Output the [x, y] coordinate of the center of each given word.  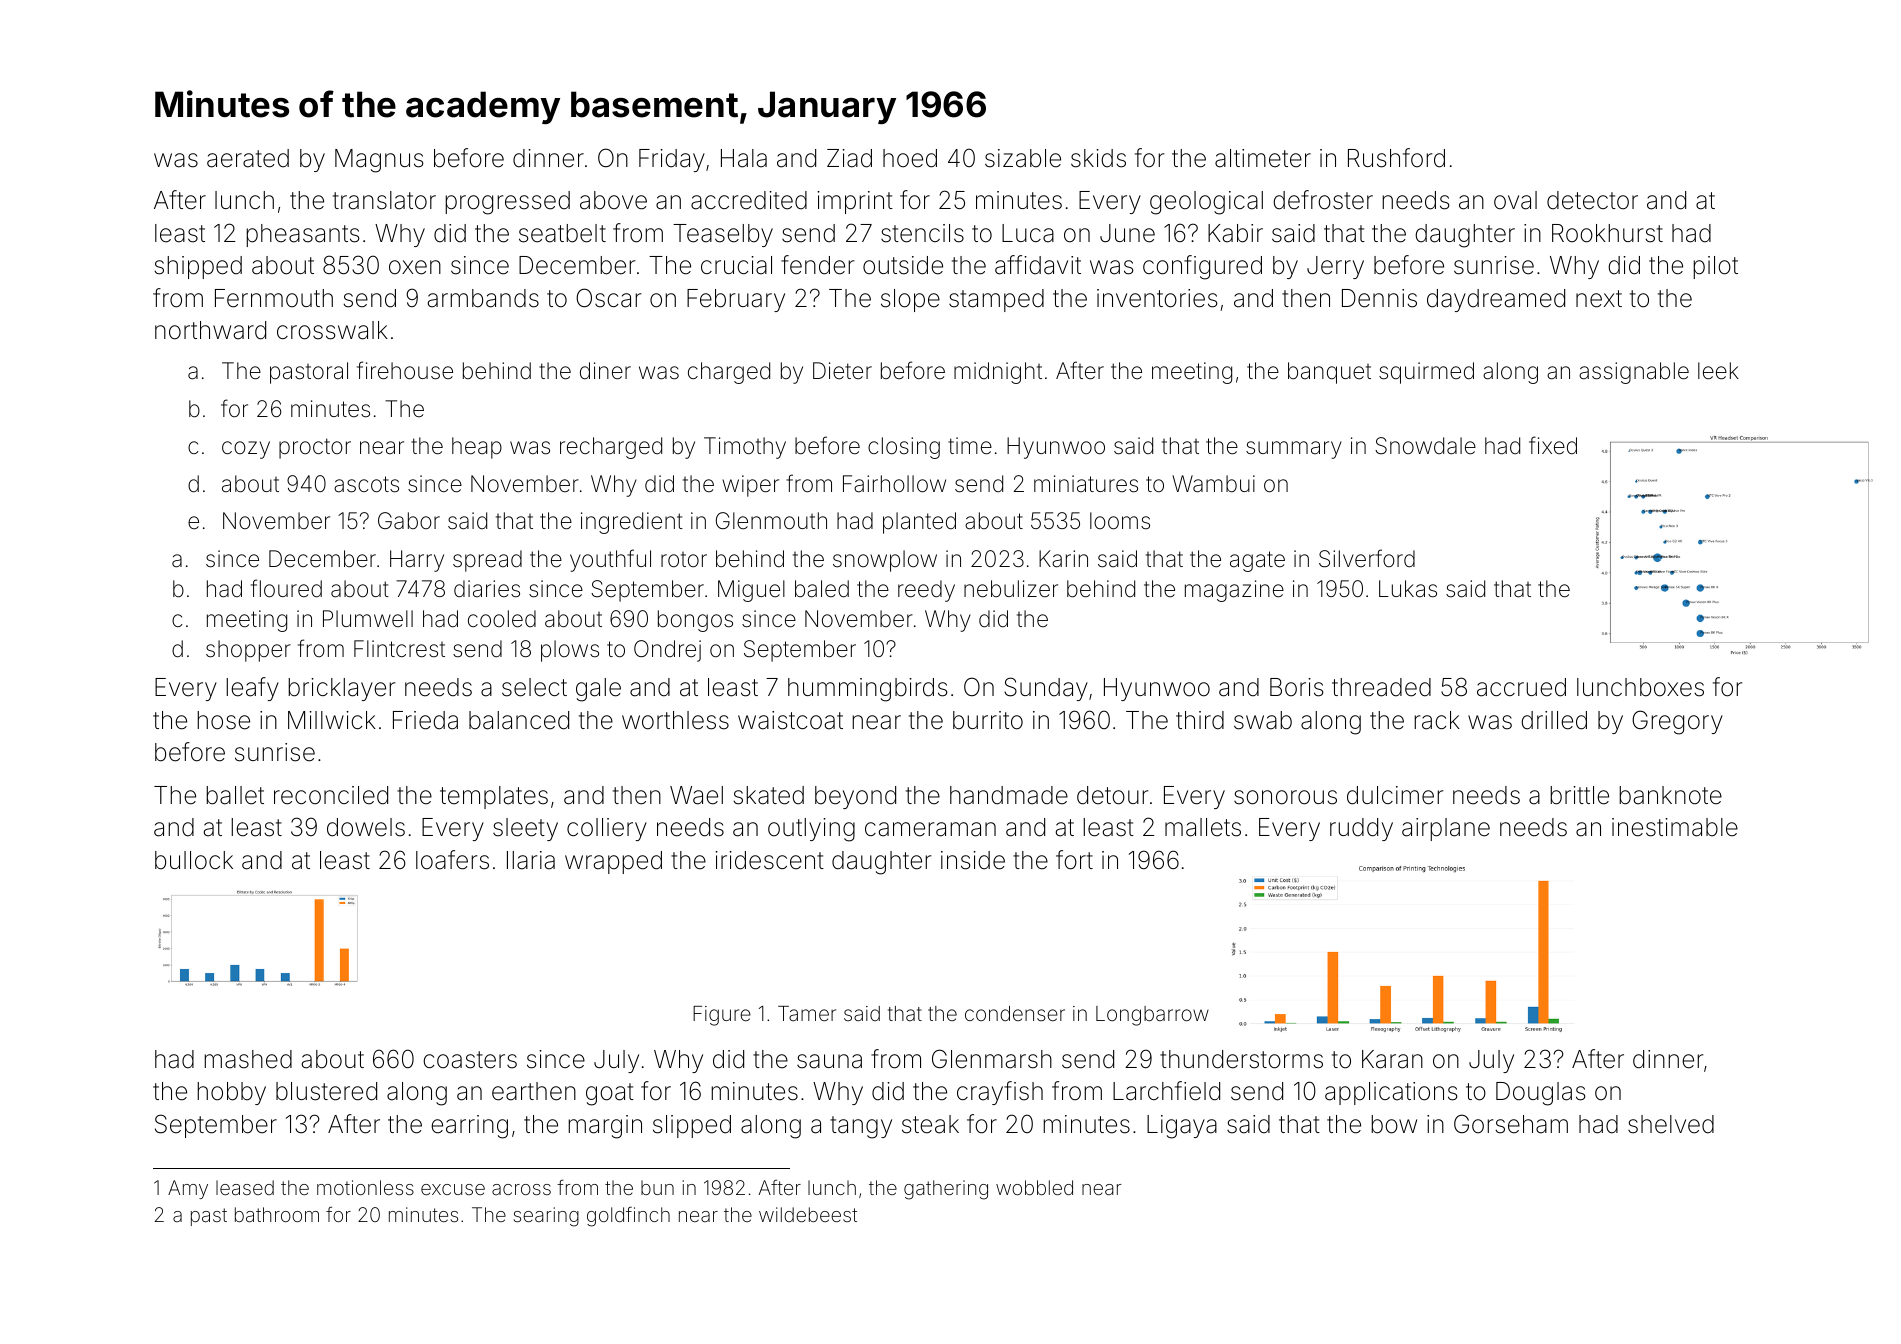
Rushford [1396, 158]
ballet [235, 795]
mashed [248, 1059]
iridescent [769, 860]
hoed [910, 158]
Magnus [379, 161]
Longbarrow [1152, 1016]
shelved [1671, 1124]
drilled [1554, 720]
